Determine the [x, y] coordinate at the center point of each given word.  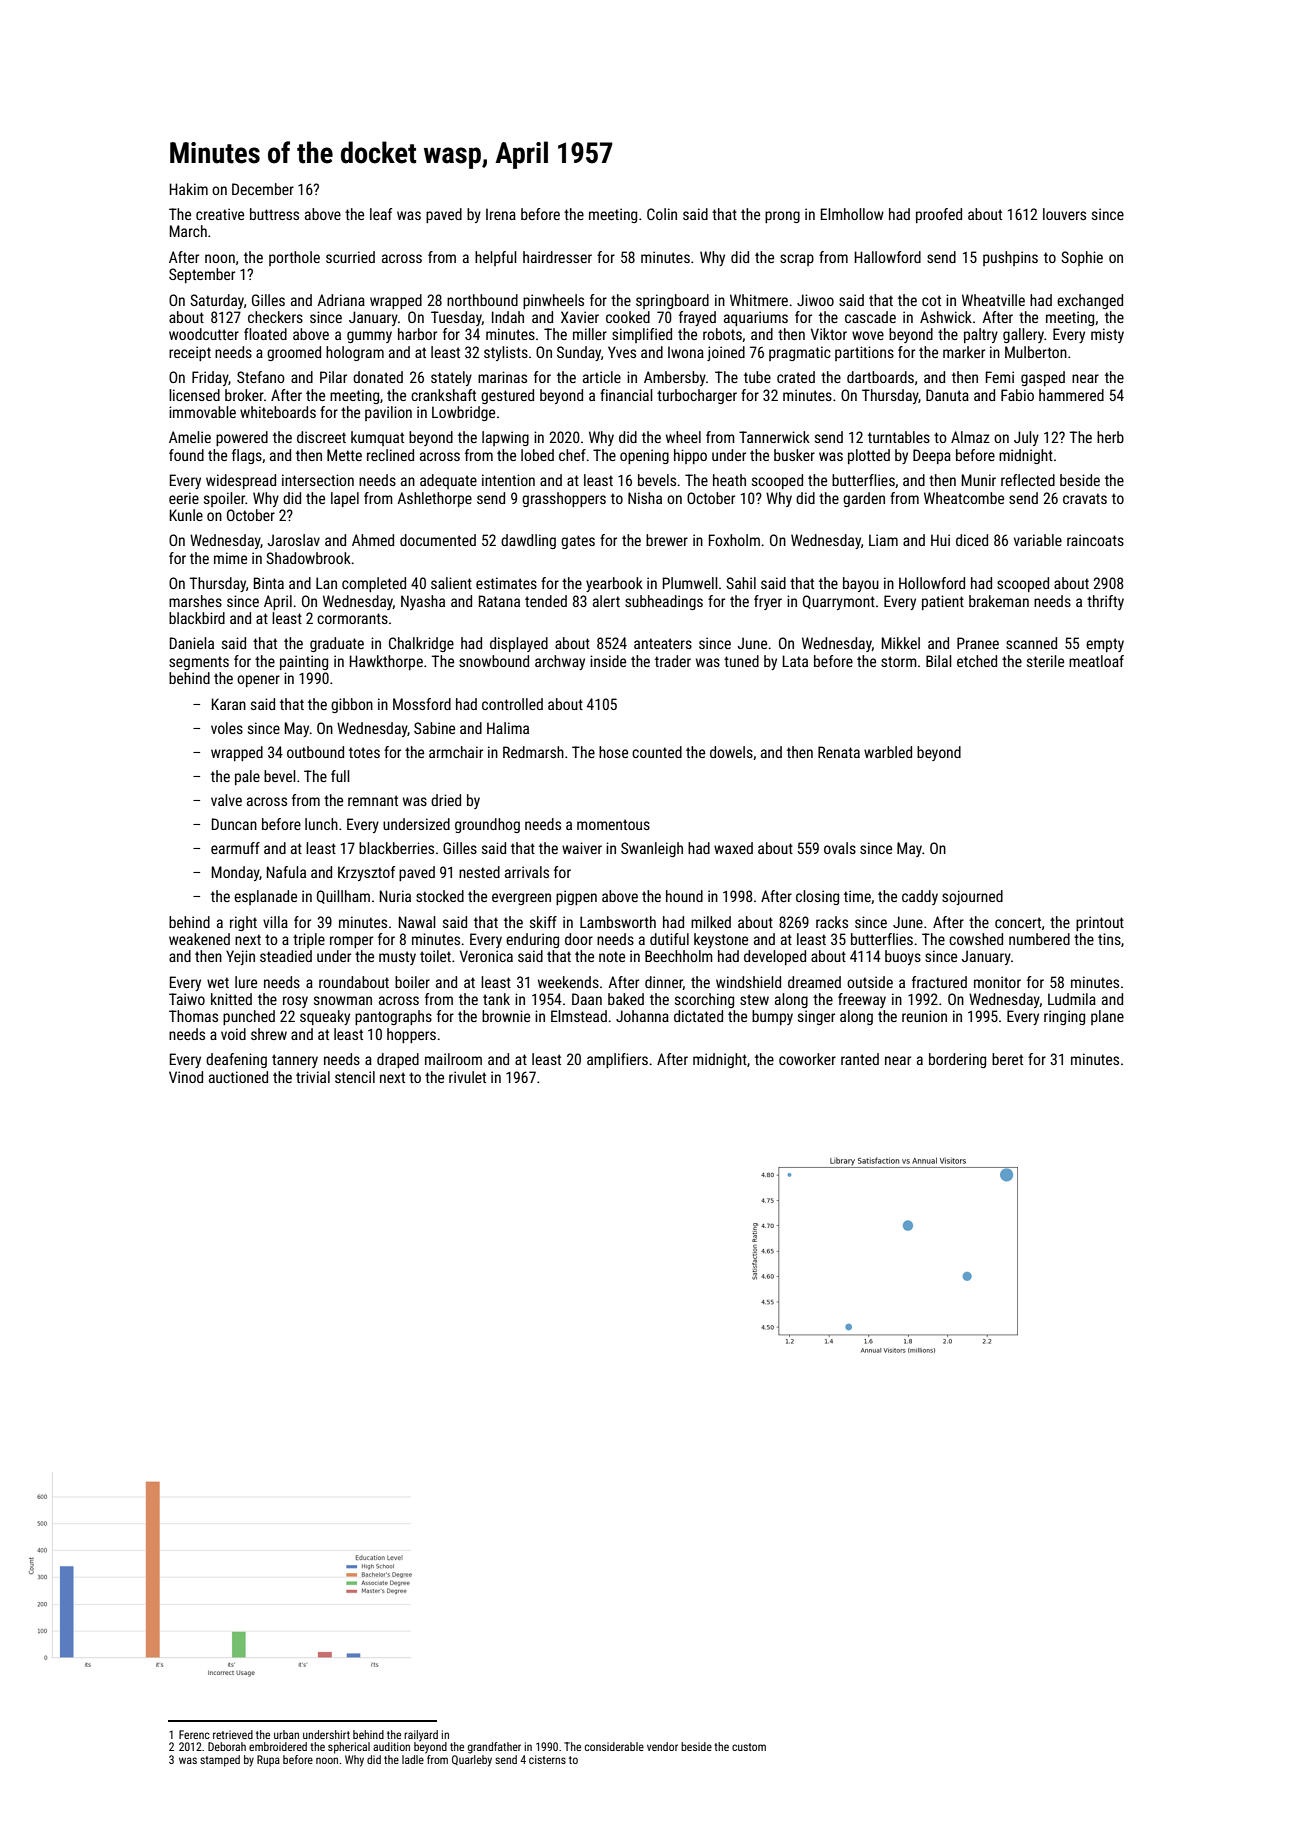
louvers [1064, 214]
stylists [506, 353]
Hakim [189, 189]
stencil [355, 1077]
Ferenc [194, 1734]
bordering [957, 1060]
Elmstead [579, 1016]
